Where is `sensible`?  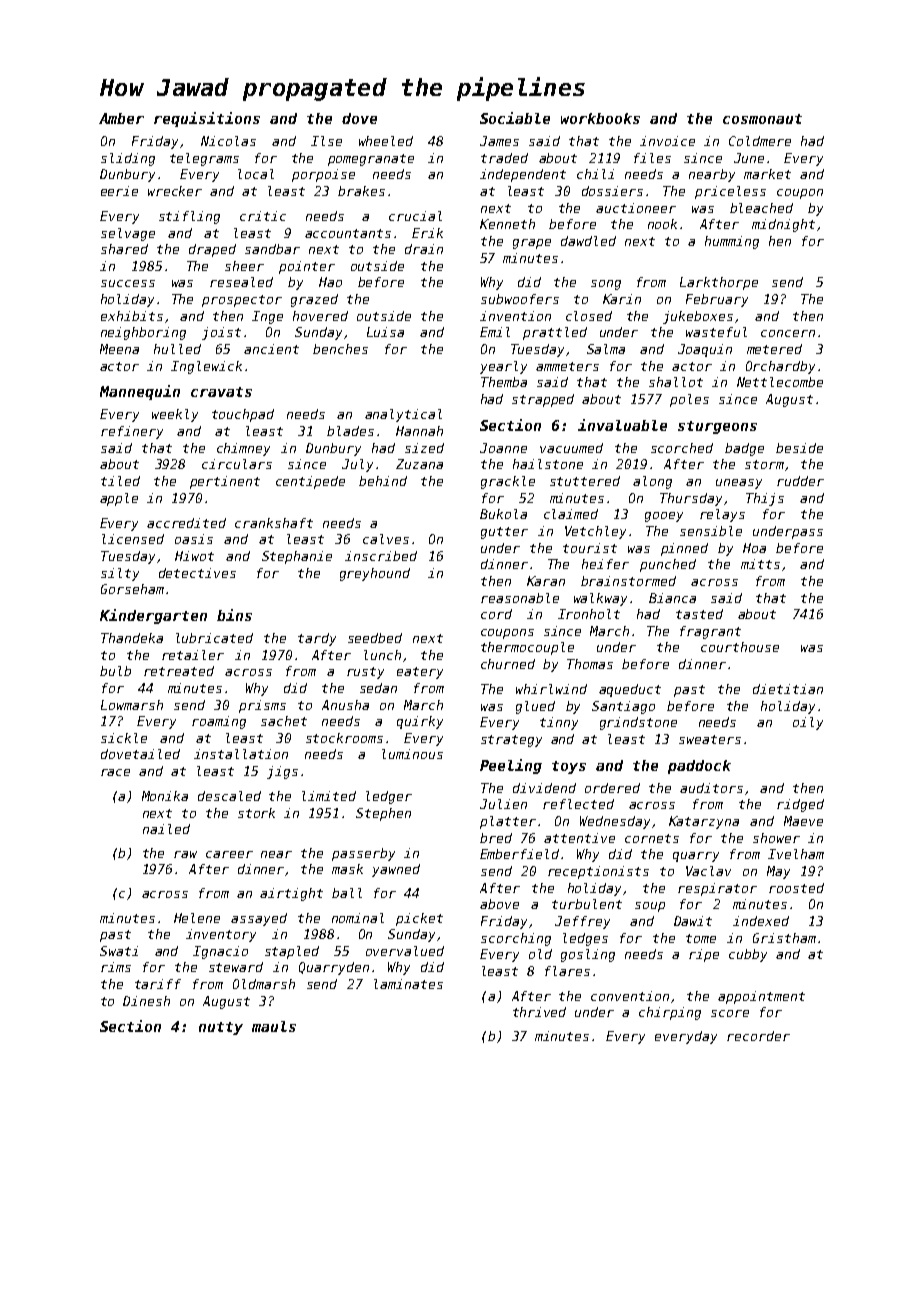 sensible is located at coordinates (711, 531).
